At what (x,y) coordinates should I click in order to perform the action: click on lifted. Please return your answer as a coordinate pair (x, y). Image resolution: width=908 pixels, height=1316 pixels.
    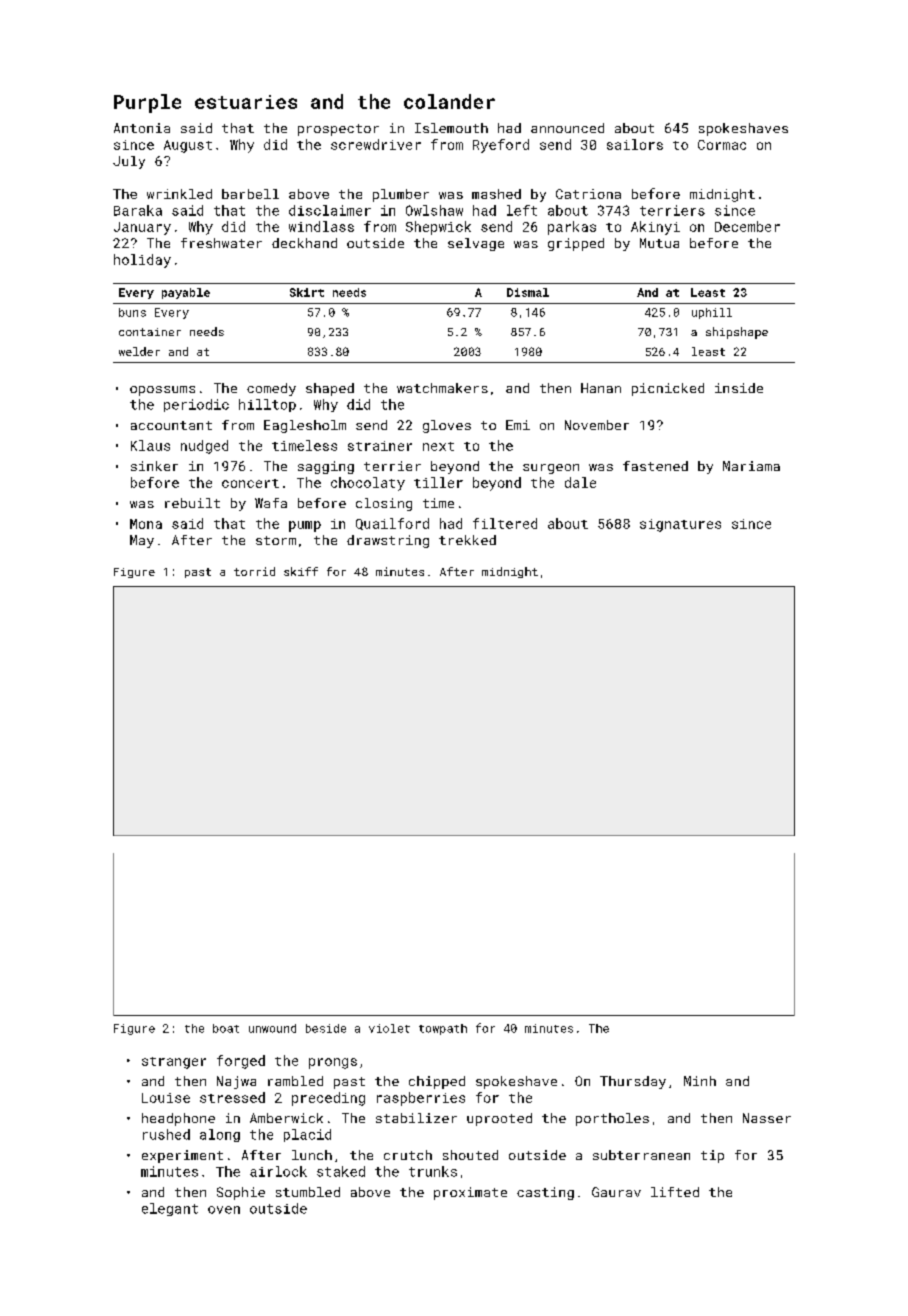
    Looking at the image, I should click on (675, 1192).
